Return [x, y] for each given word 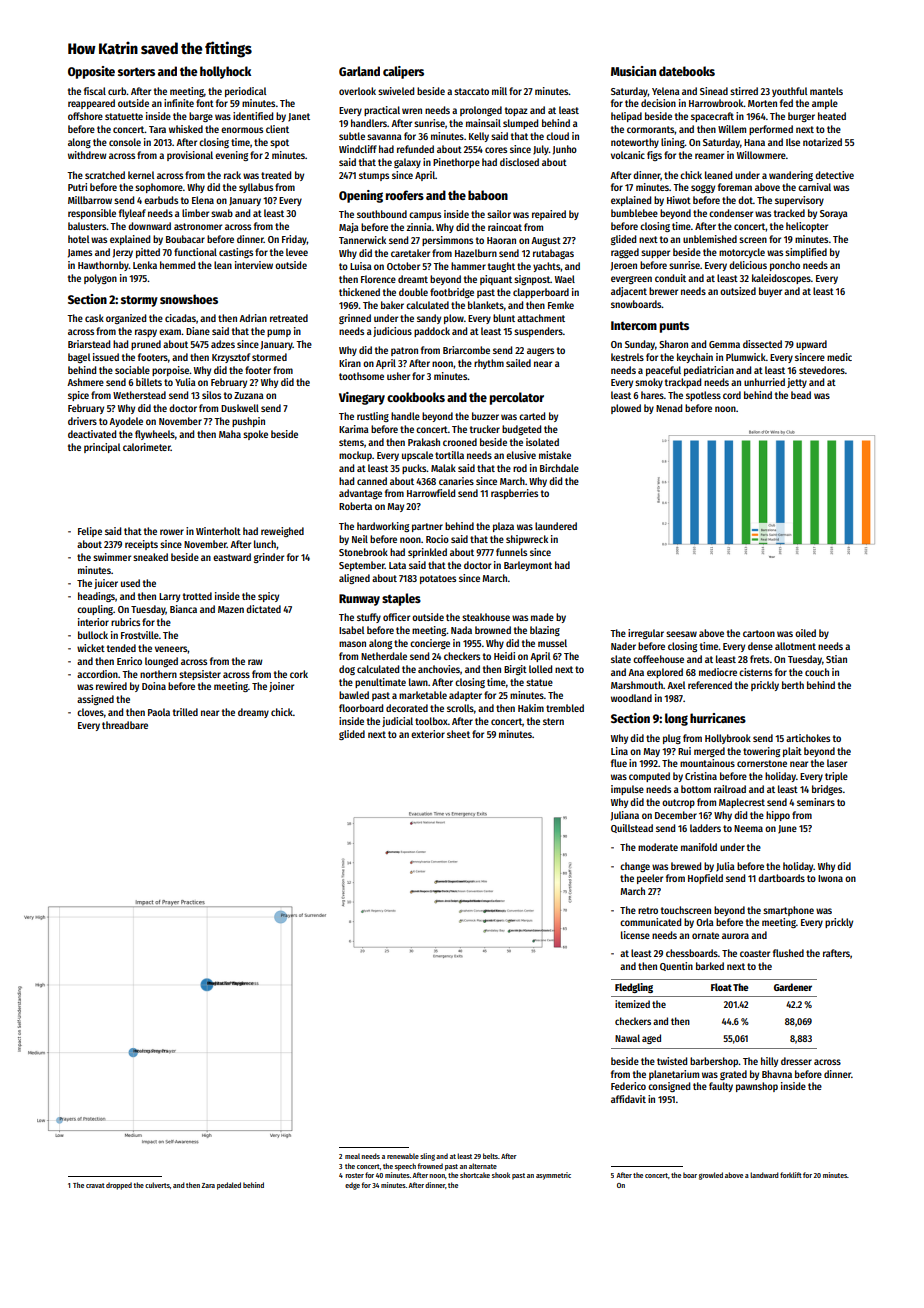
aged [651, 1039]
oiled [805, 633]
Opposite [91, 72]
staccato [471, 91]
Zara [208, 1185]
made [542, 617]
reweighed [282, 532]
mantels [826, 91]
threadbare [125, 725]
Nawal [627, 1038]
